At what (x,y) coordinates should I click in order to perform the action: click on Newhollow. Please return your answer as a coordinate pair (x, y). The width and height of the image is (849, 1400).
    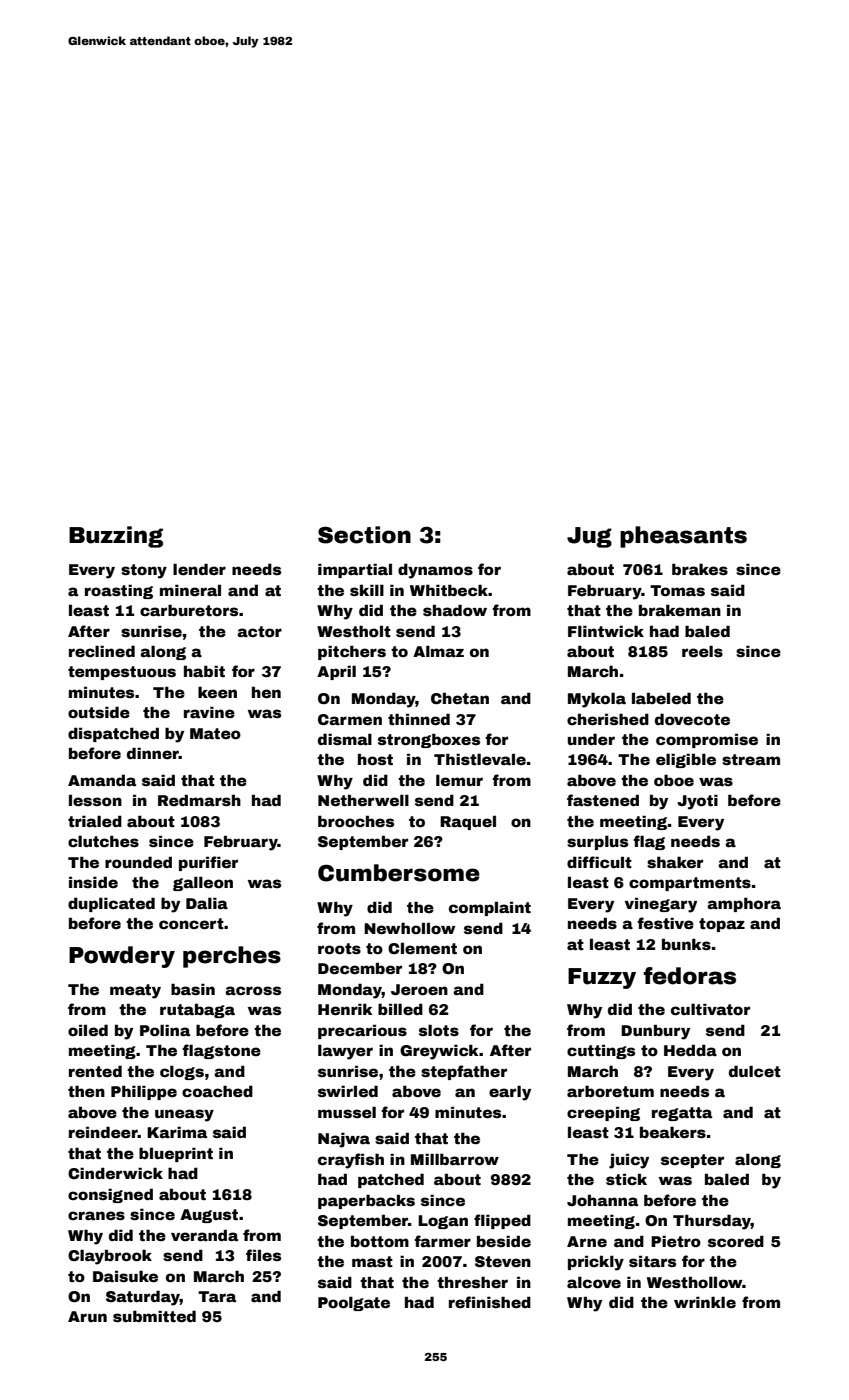
    Looking at the image, I should click on (410, 928).
